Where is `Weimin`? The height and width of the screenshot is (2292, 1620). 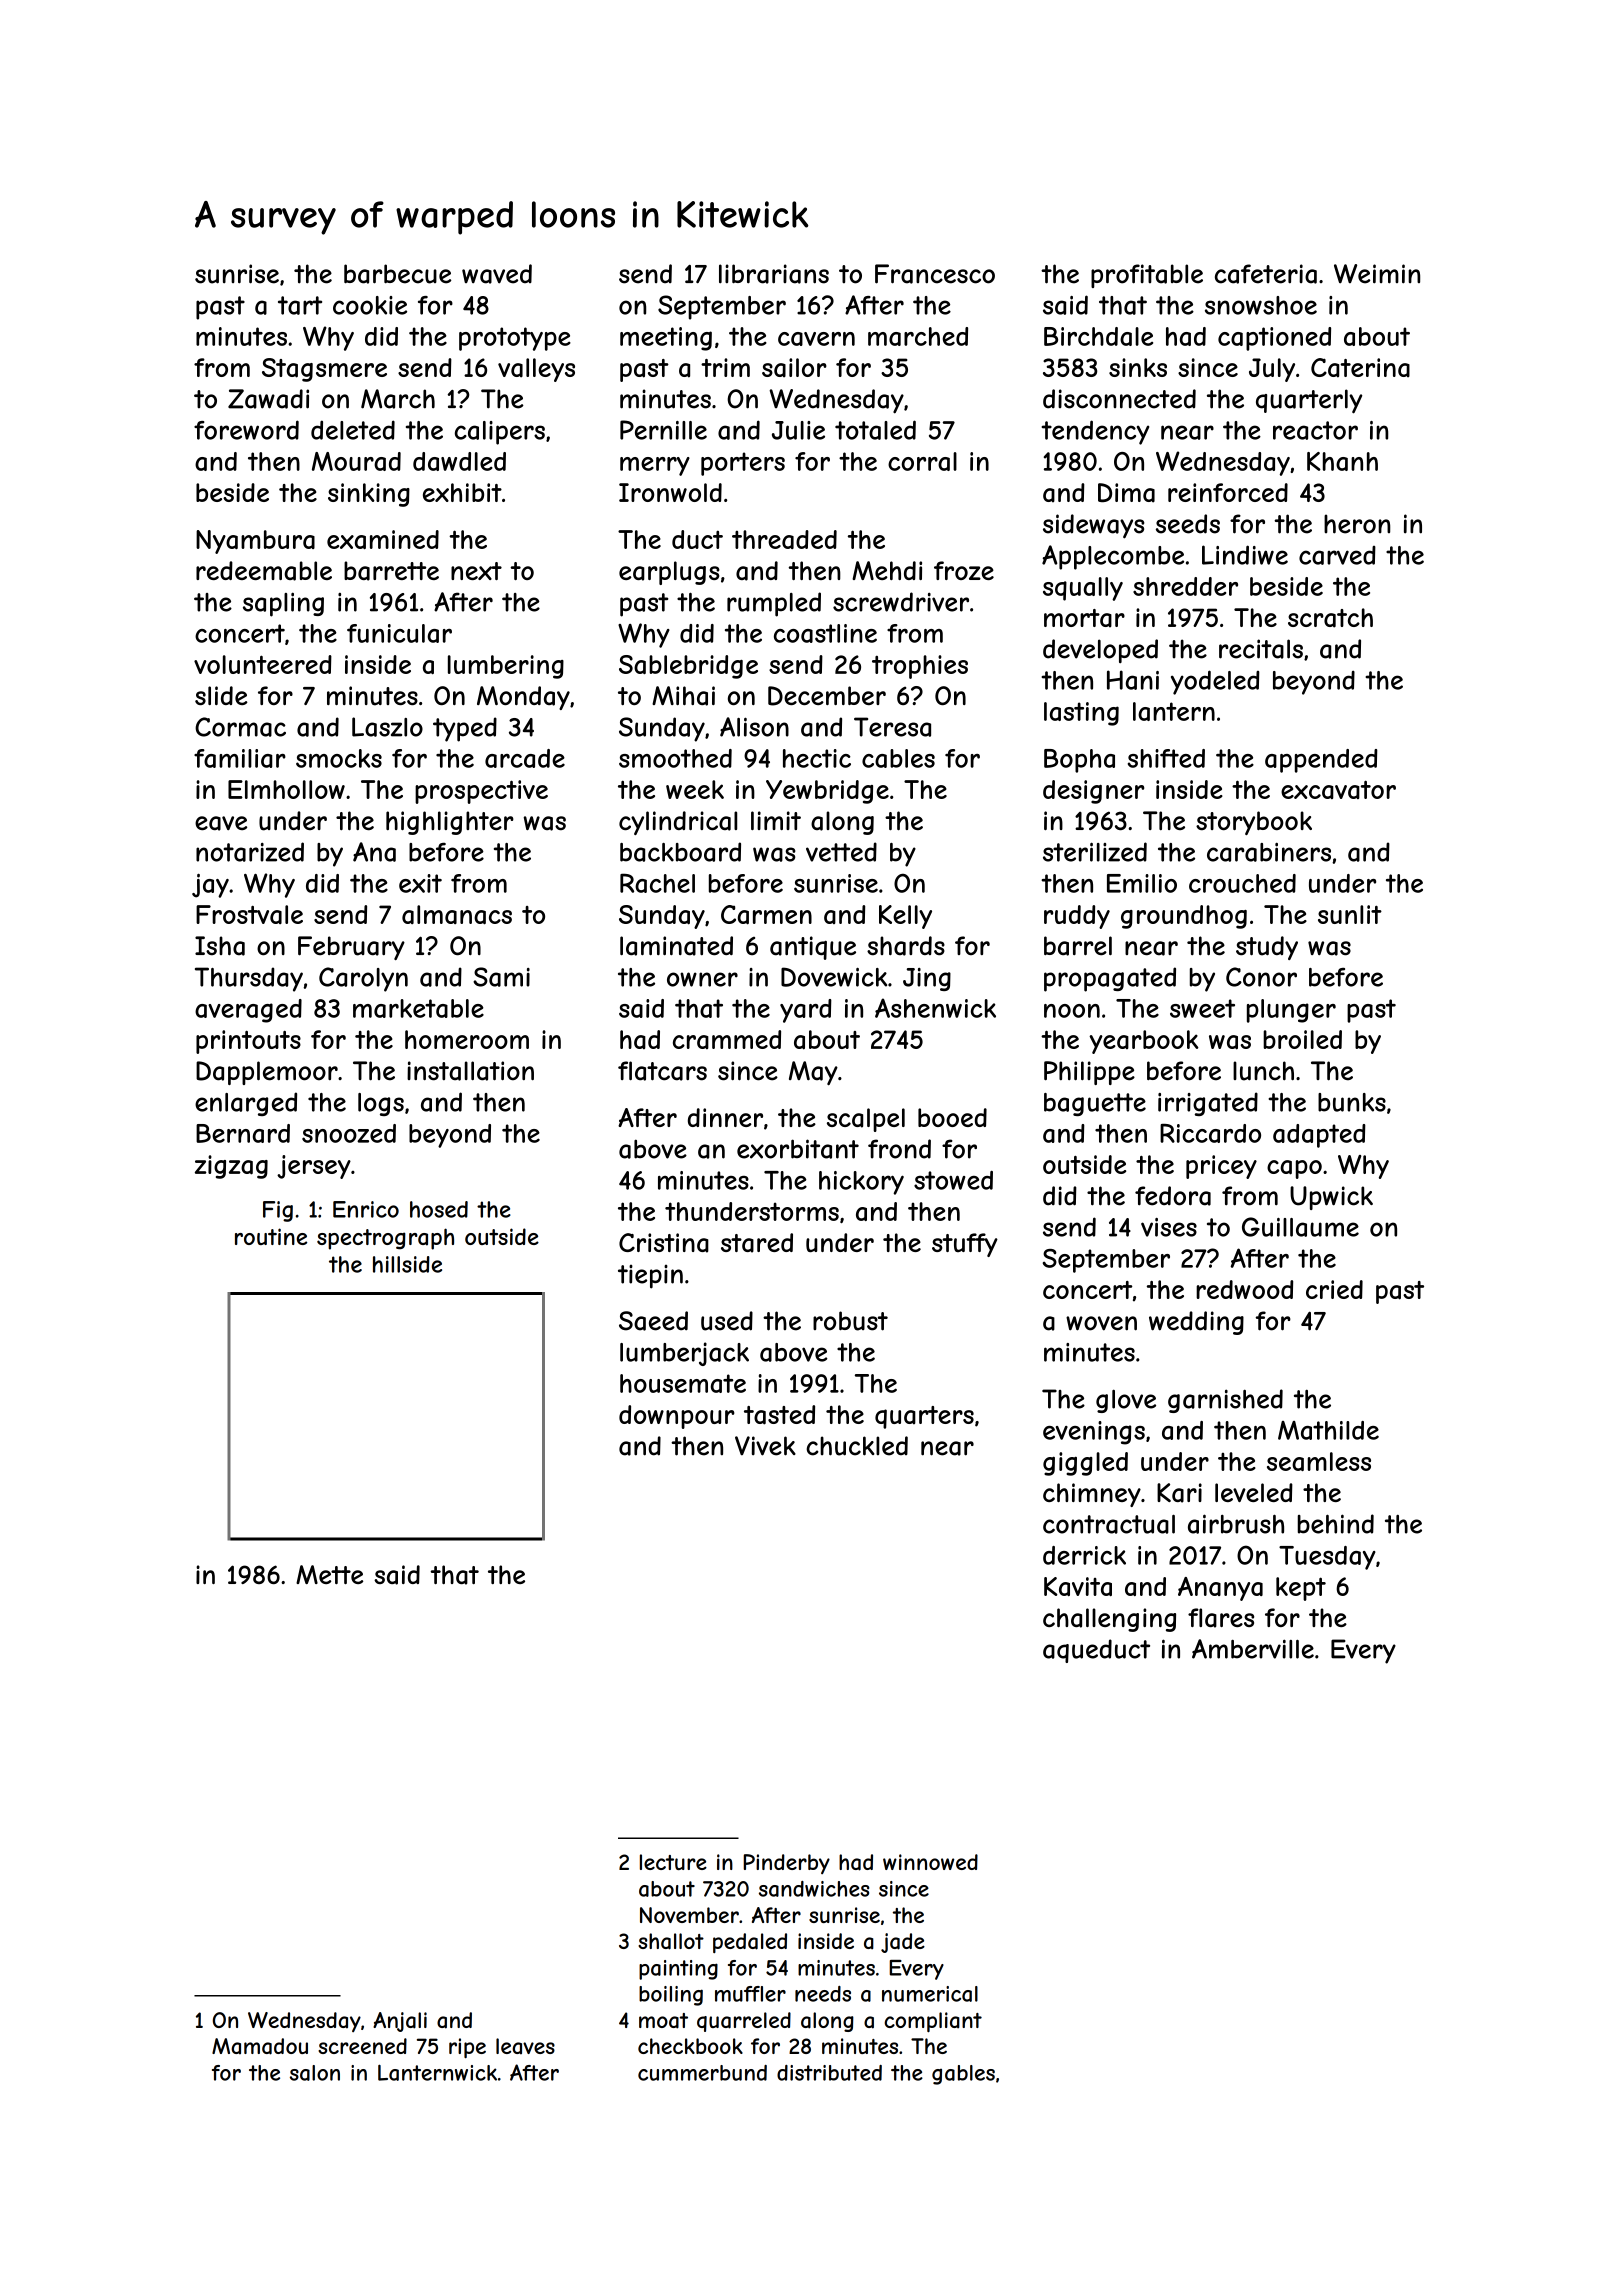
Weimin is located at coordinates (1377, 274).
